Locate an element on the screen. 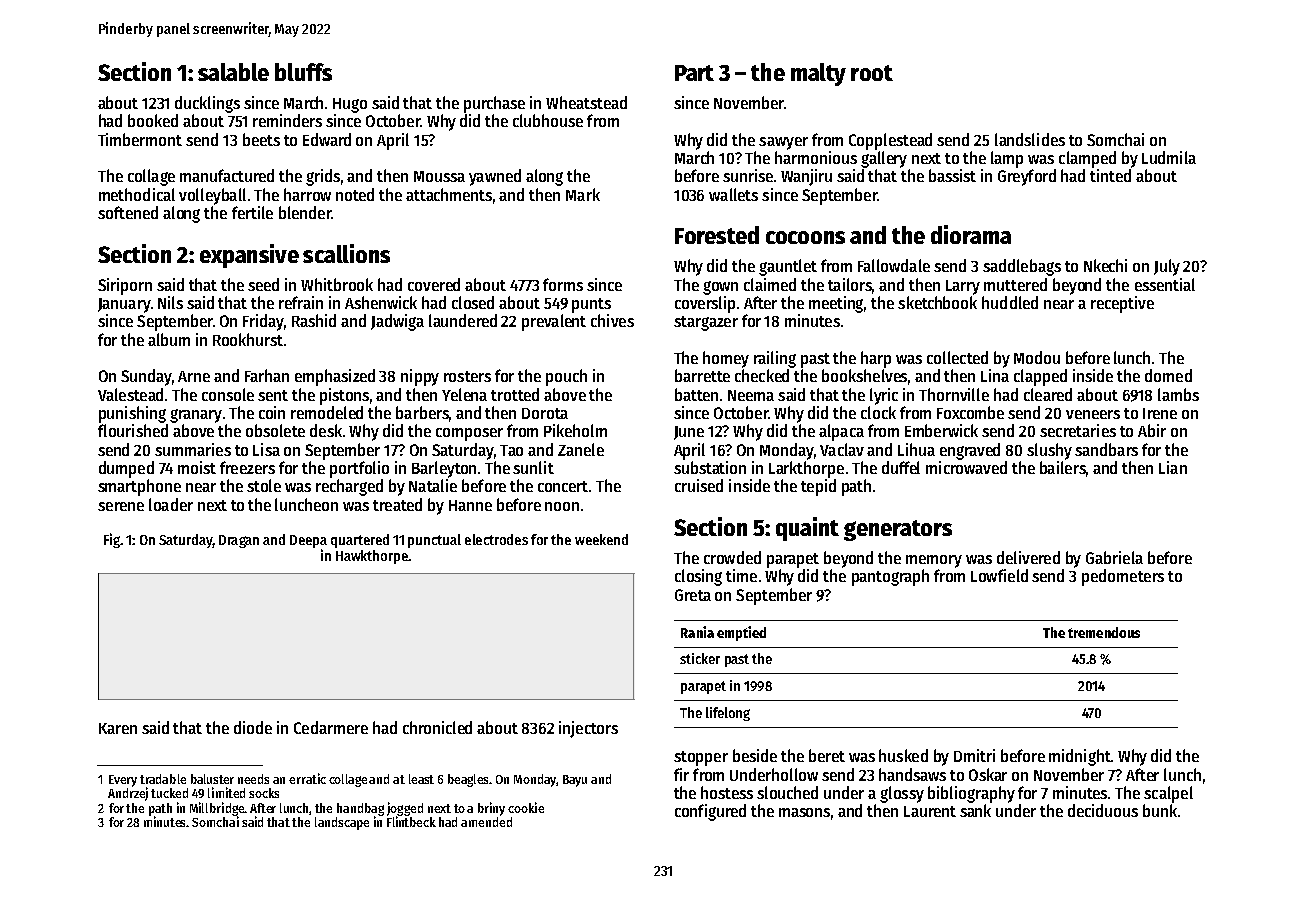  Lihua is located at coordinates (916, 449).
